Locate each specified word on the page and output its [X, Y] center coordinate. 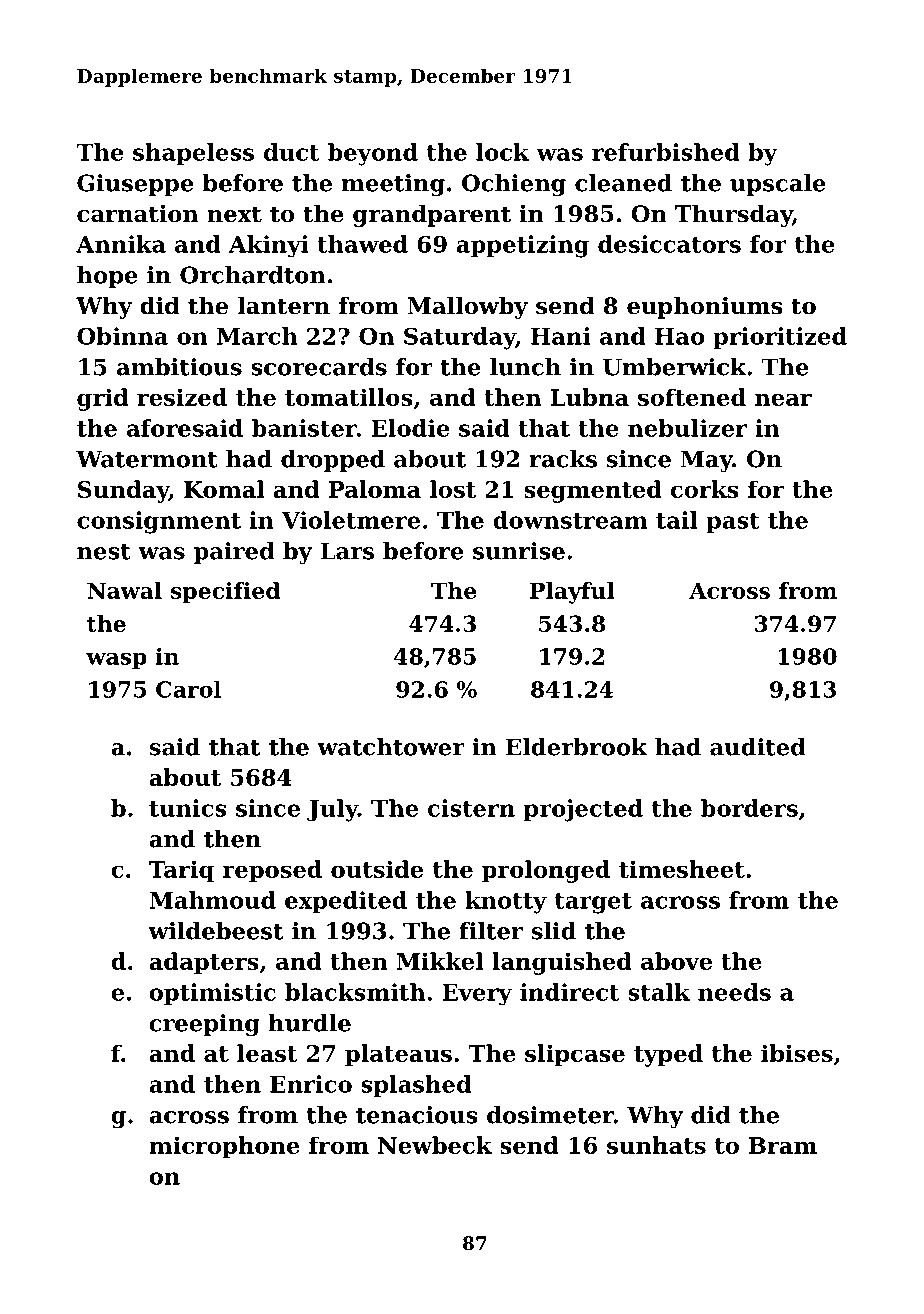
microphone [224, 1147]
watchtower [391, 747]
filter [491, 931]
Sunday [123, 491]
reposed [272, 871]
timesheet [682, 869]
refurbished [666, 152]
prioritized [780, 338]
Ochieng [514, 185]
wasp [116, 661]
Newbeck [435, 1145]
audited [758, 747]
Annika [121, 244]
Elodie [410, 428]
